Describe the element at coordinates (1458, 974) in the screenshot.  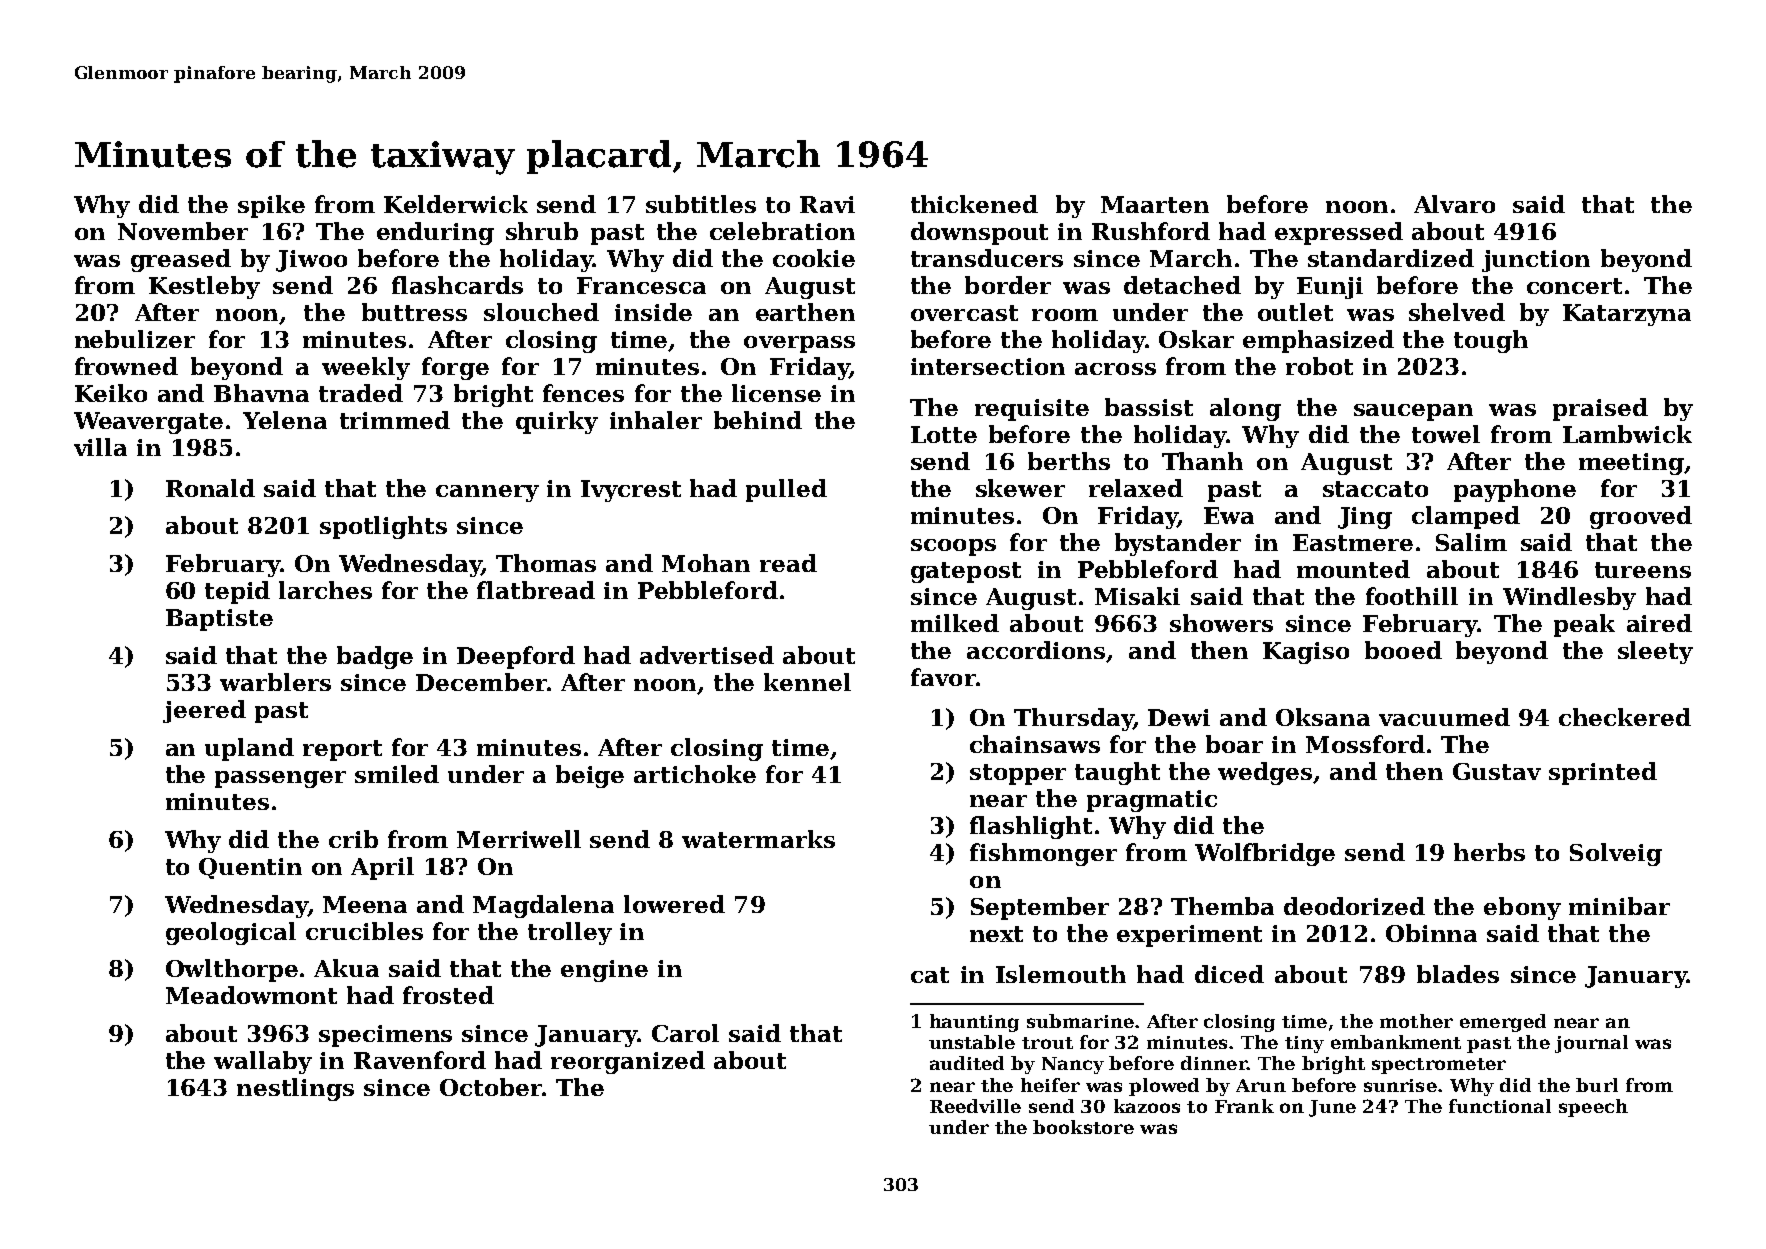
I see `blades` at that location.
